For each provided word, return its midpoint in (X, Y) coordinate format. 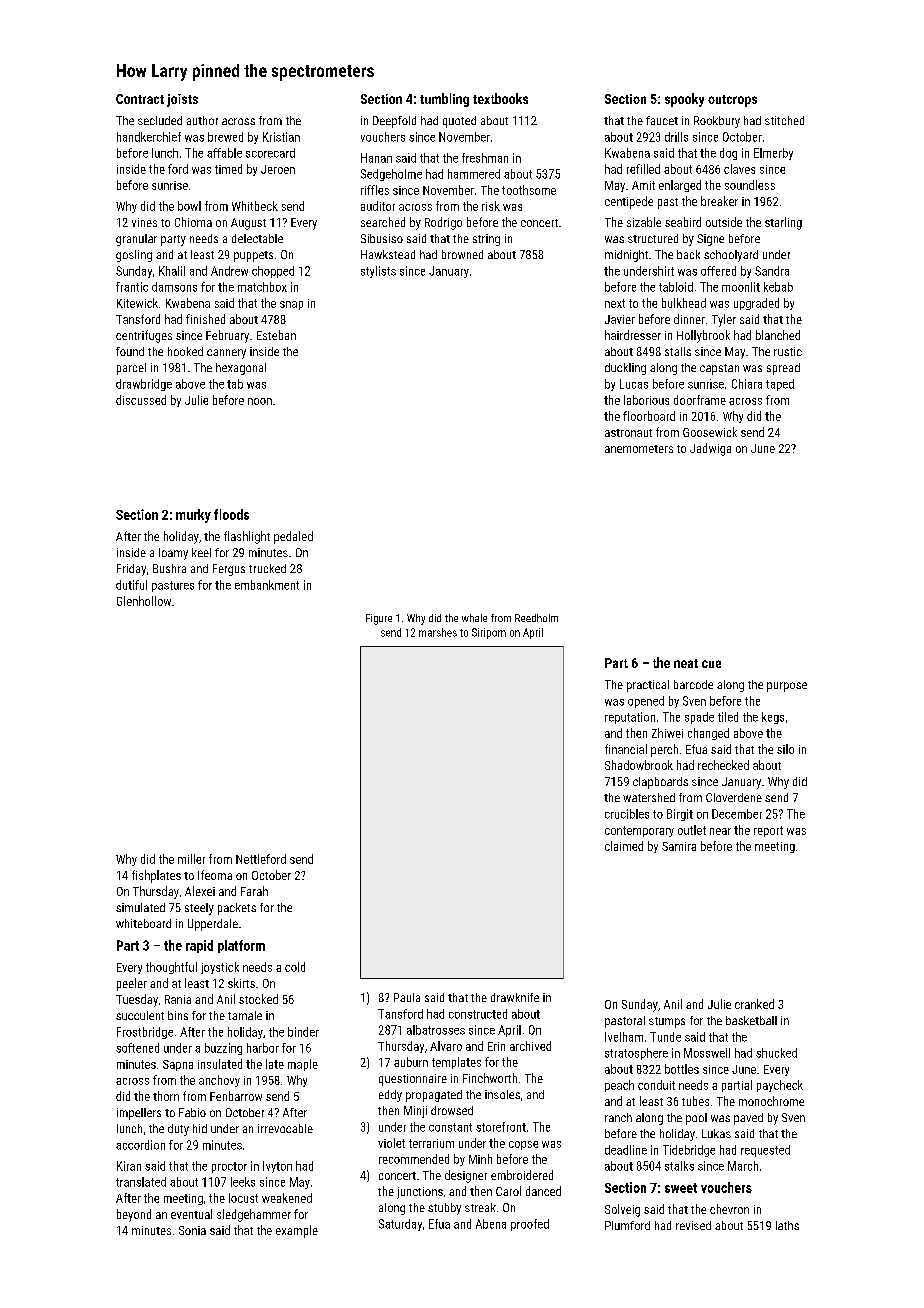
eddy (390, 1096)
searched (383, 222)
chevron (729, 1209)
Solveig (622, 1210)
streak (480, 1207)
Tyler (724, 320)
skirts (241, 983)
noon (260, 401)
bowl (189, 206)
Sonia (192, 1230)
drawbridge (144, 385)
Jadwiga (710, 449)
